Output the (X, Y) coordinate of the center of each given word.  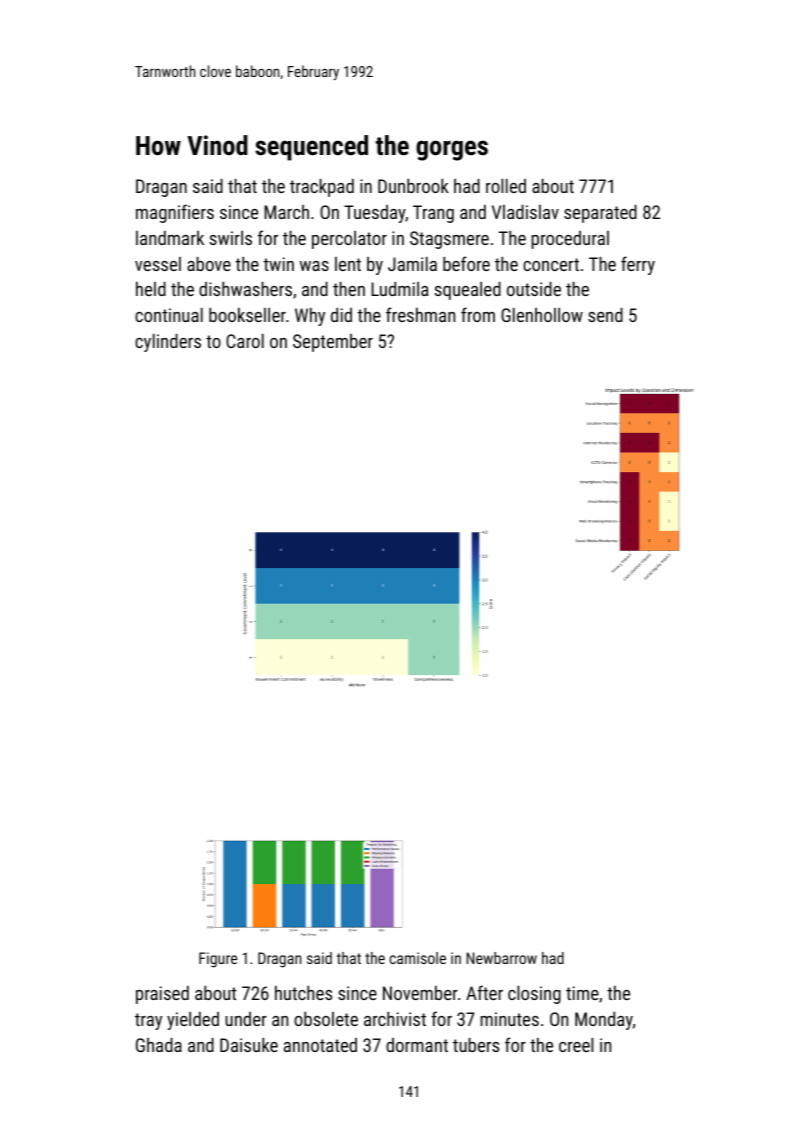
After (484, 992)
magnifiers (175, 213)
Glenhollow (542, 315)
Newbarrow (501, 958)
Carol (245, 341)
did (341, 315)
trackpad (322, 188)
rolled (506, 186)
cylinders (168, 343)
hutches (303, 993)
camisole (418, 958)
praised (162, 995)
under (246, 1019)
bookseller (247, 315)
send (605, 315)
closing (534, 995)
